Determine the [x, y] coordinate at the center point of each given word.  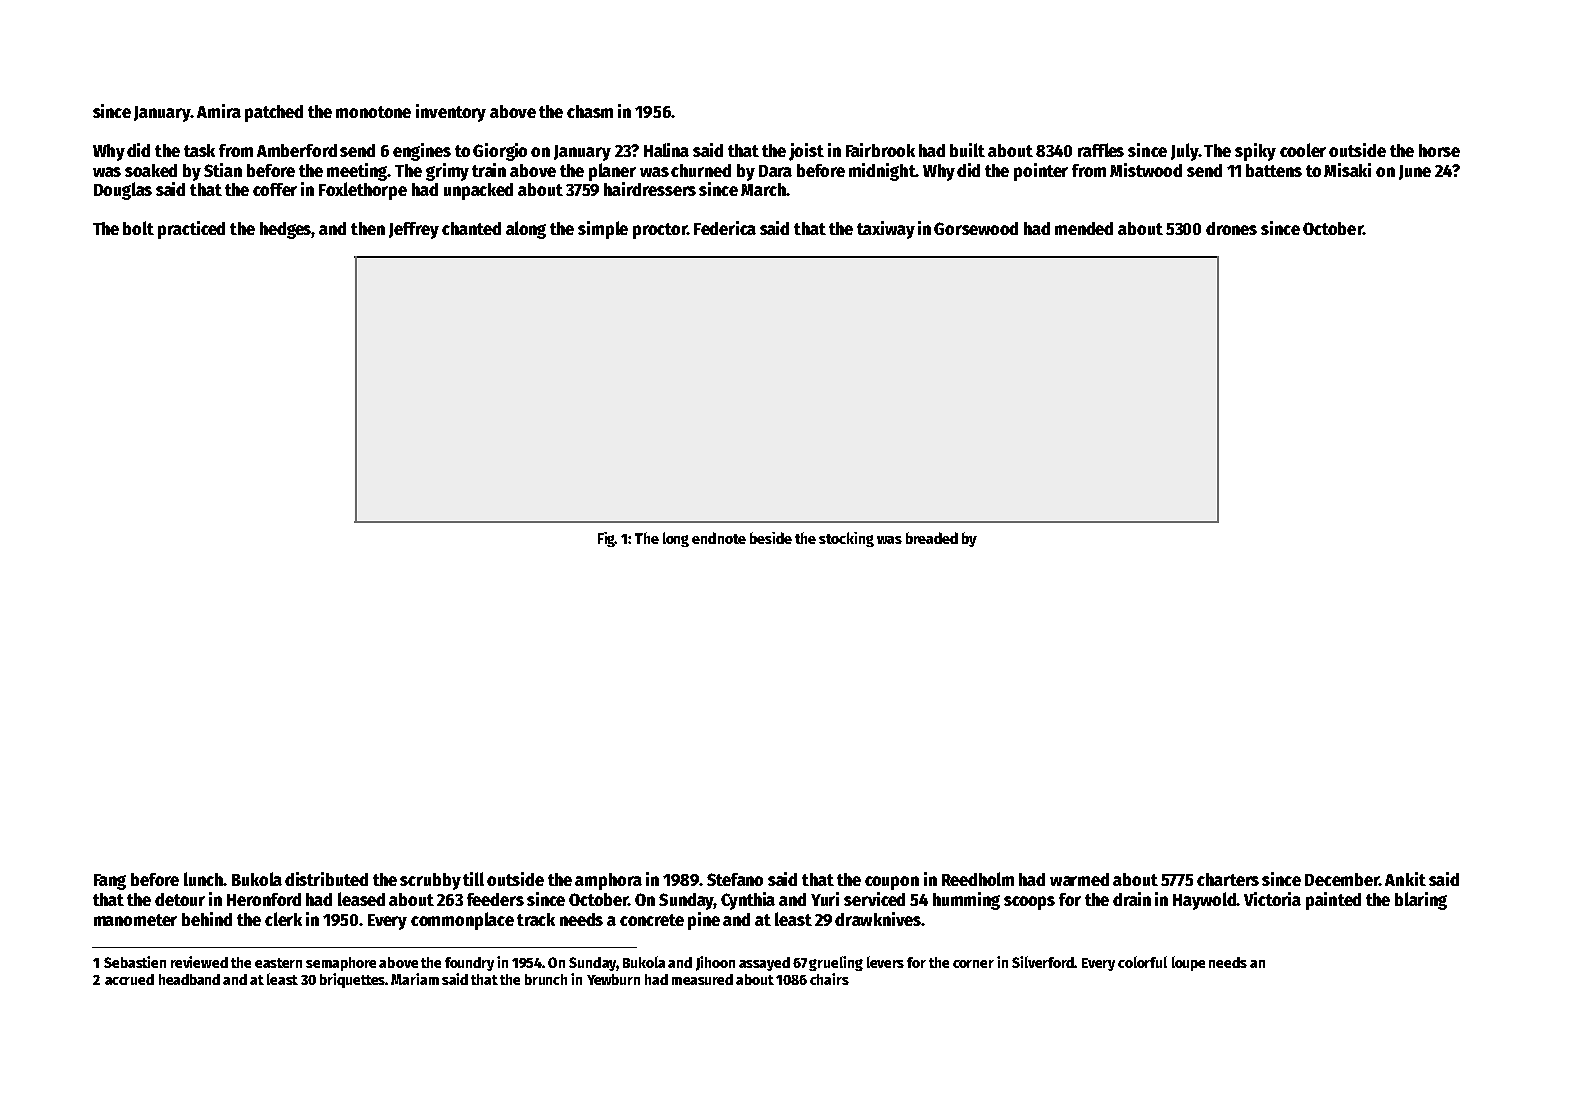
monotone [373, 112]
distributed [326, 879]
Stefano [735, 879]
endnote [719, 538]
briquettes [353, 980]
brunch [546, 979]
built [967, 150]
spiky [1255, 152]
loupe [1188, 963]
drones [1231, 228]
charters [1228, 879]
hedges [286, 230]
